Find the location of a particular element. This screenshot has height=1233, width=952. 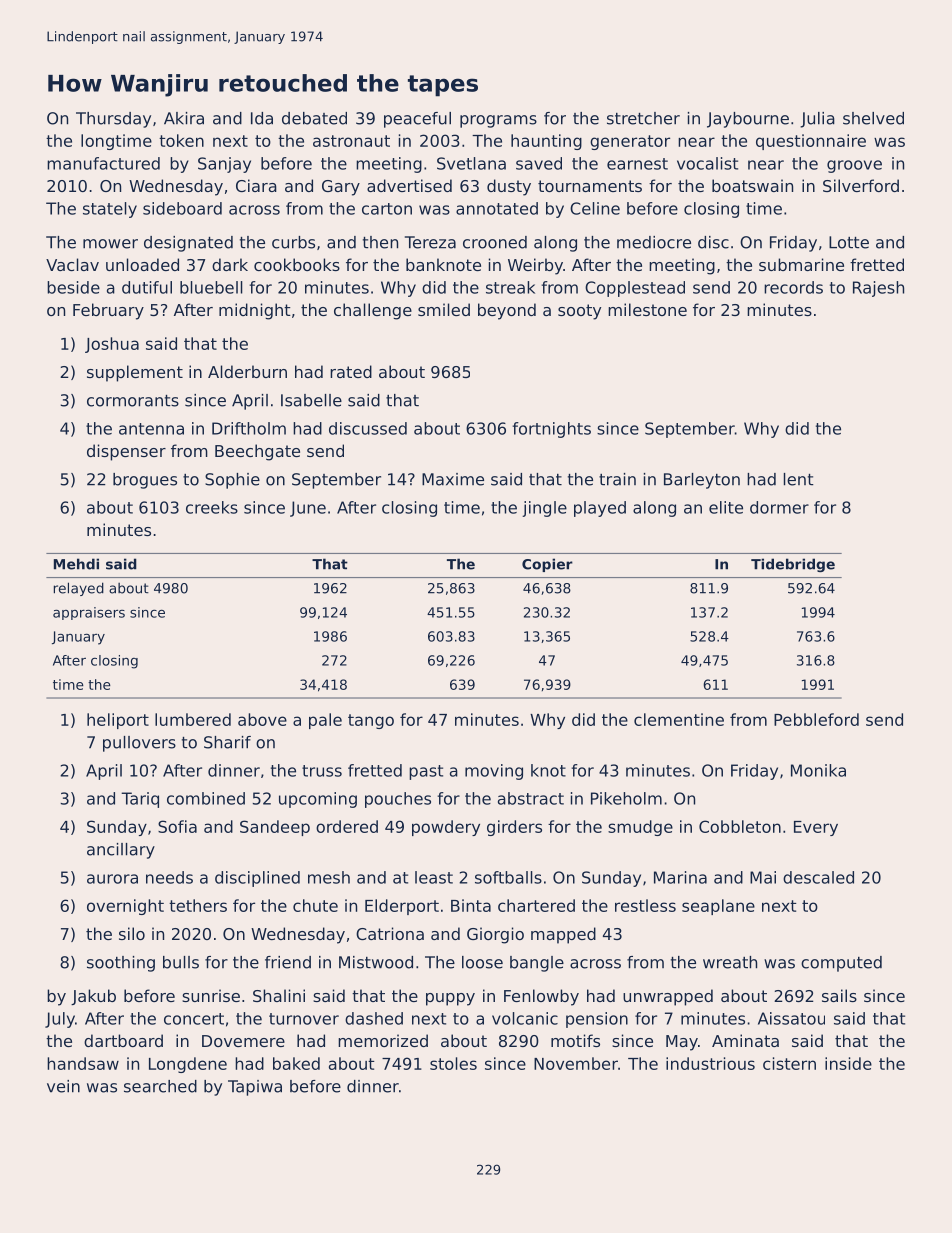

advertised is located at coordinates (409, 185).
